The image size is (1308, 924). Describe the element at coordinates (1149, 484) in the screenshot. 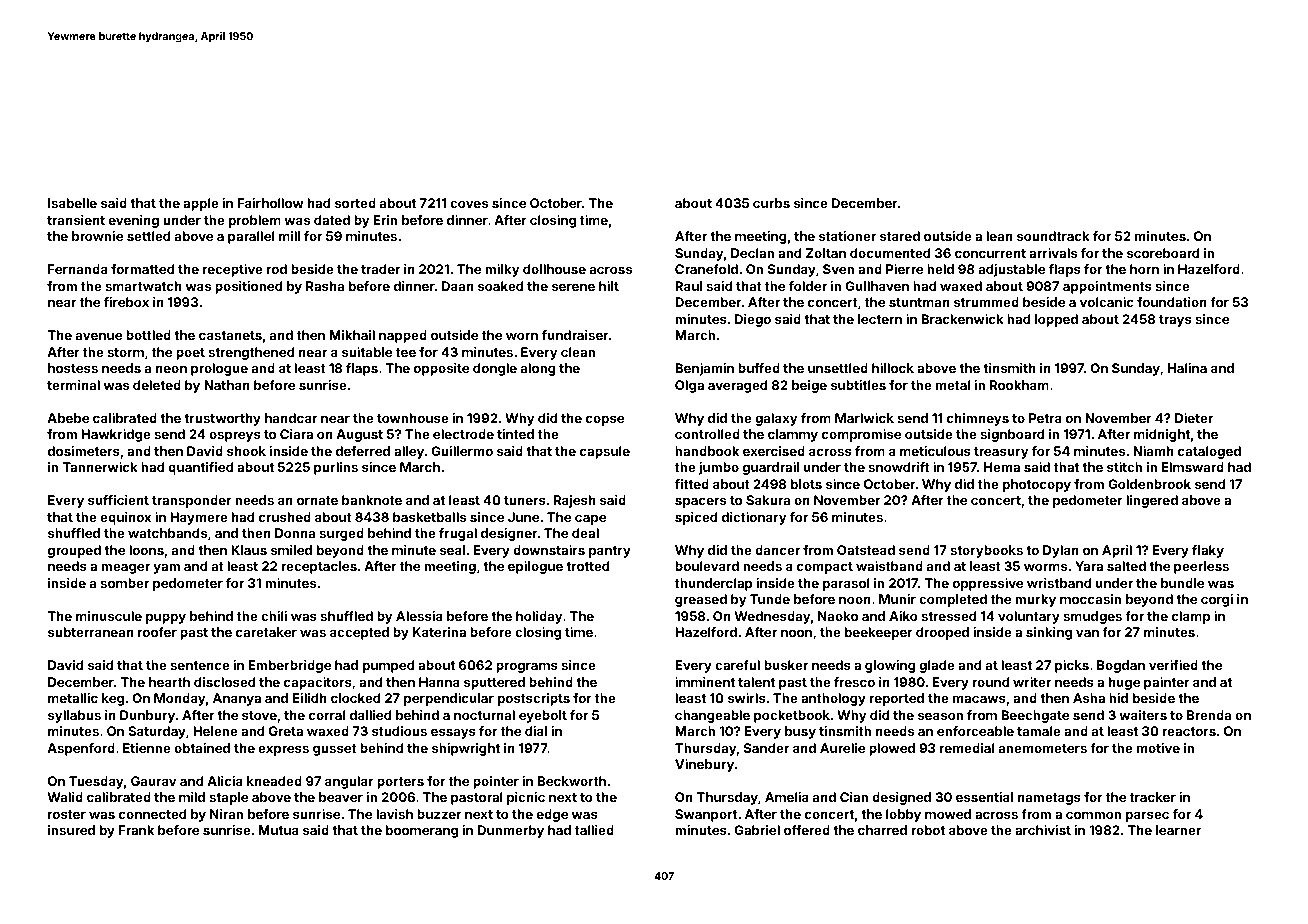

I see `Goldenbrook` at that location.
